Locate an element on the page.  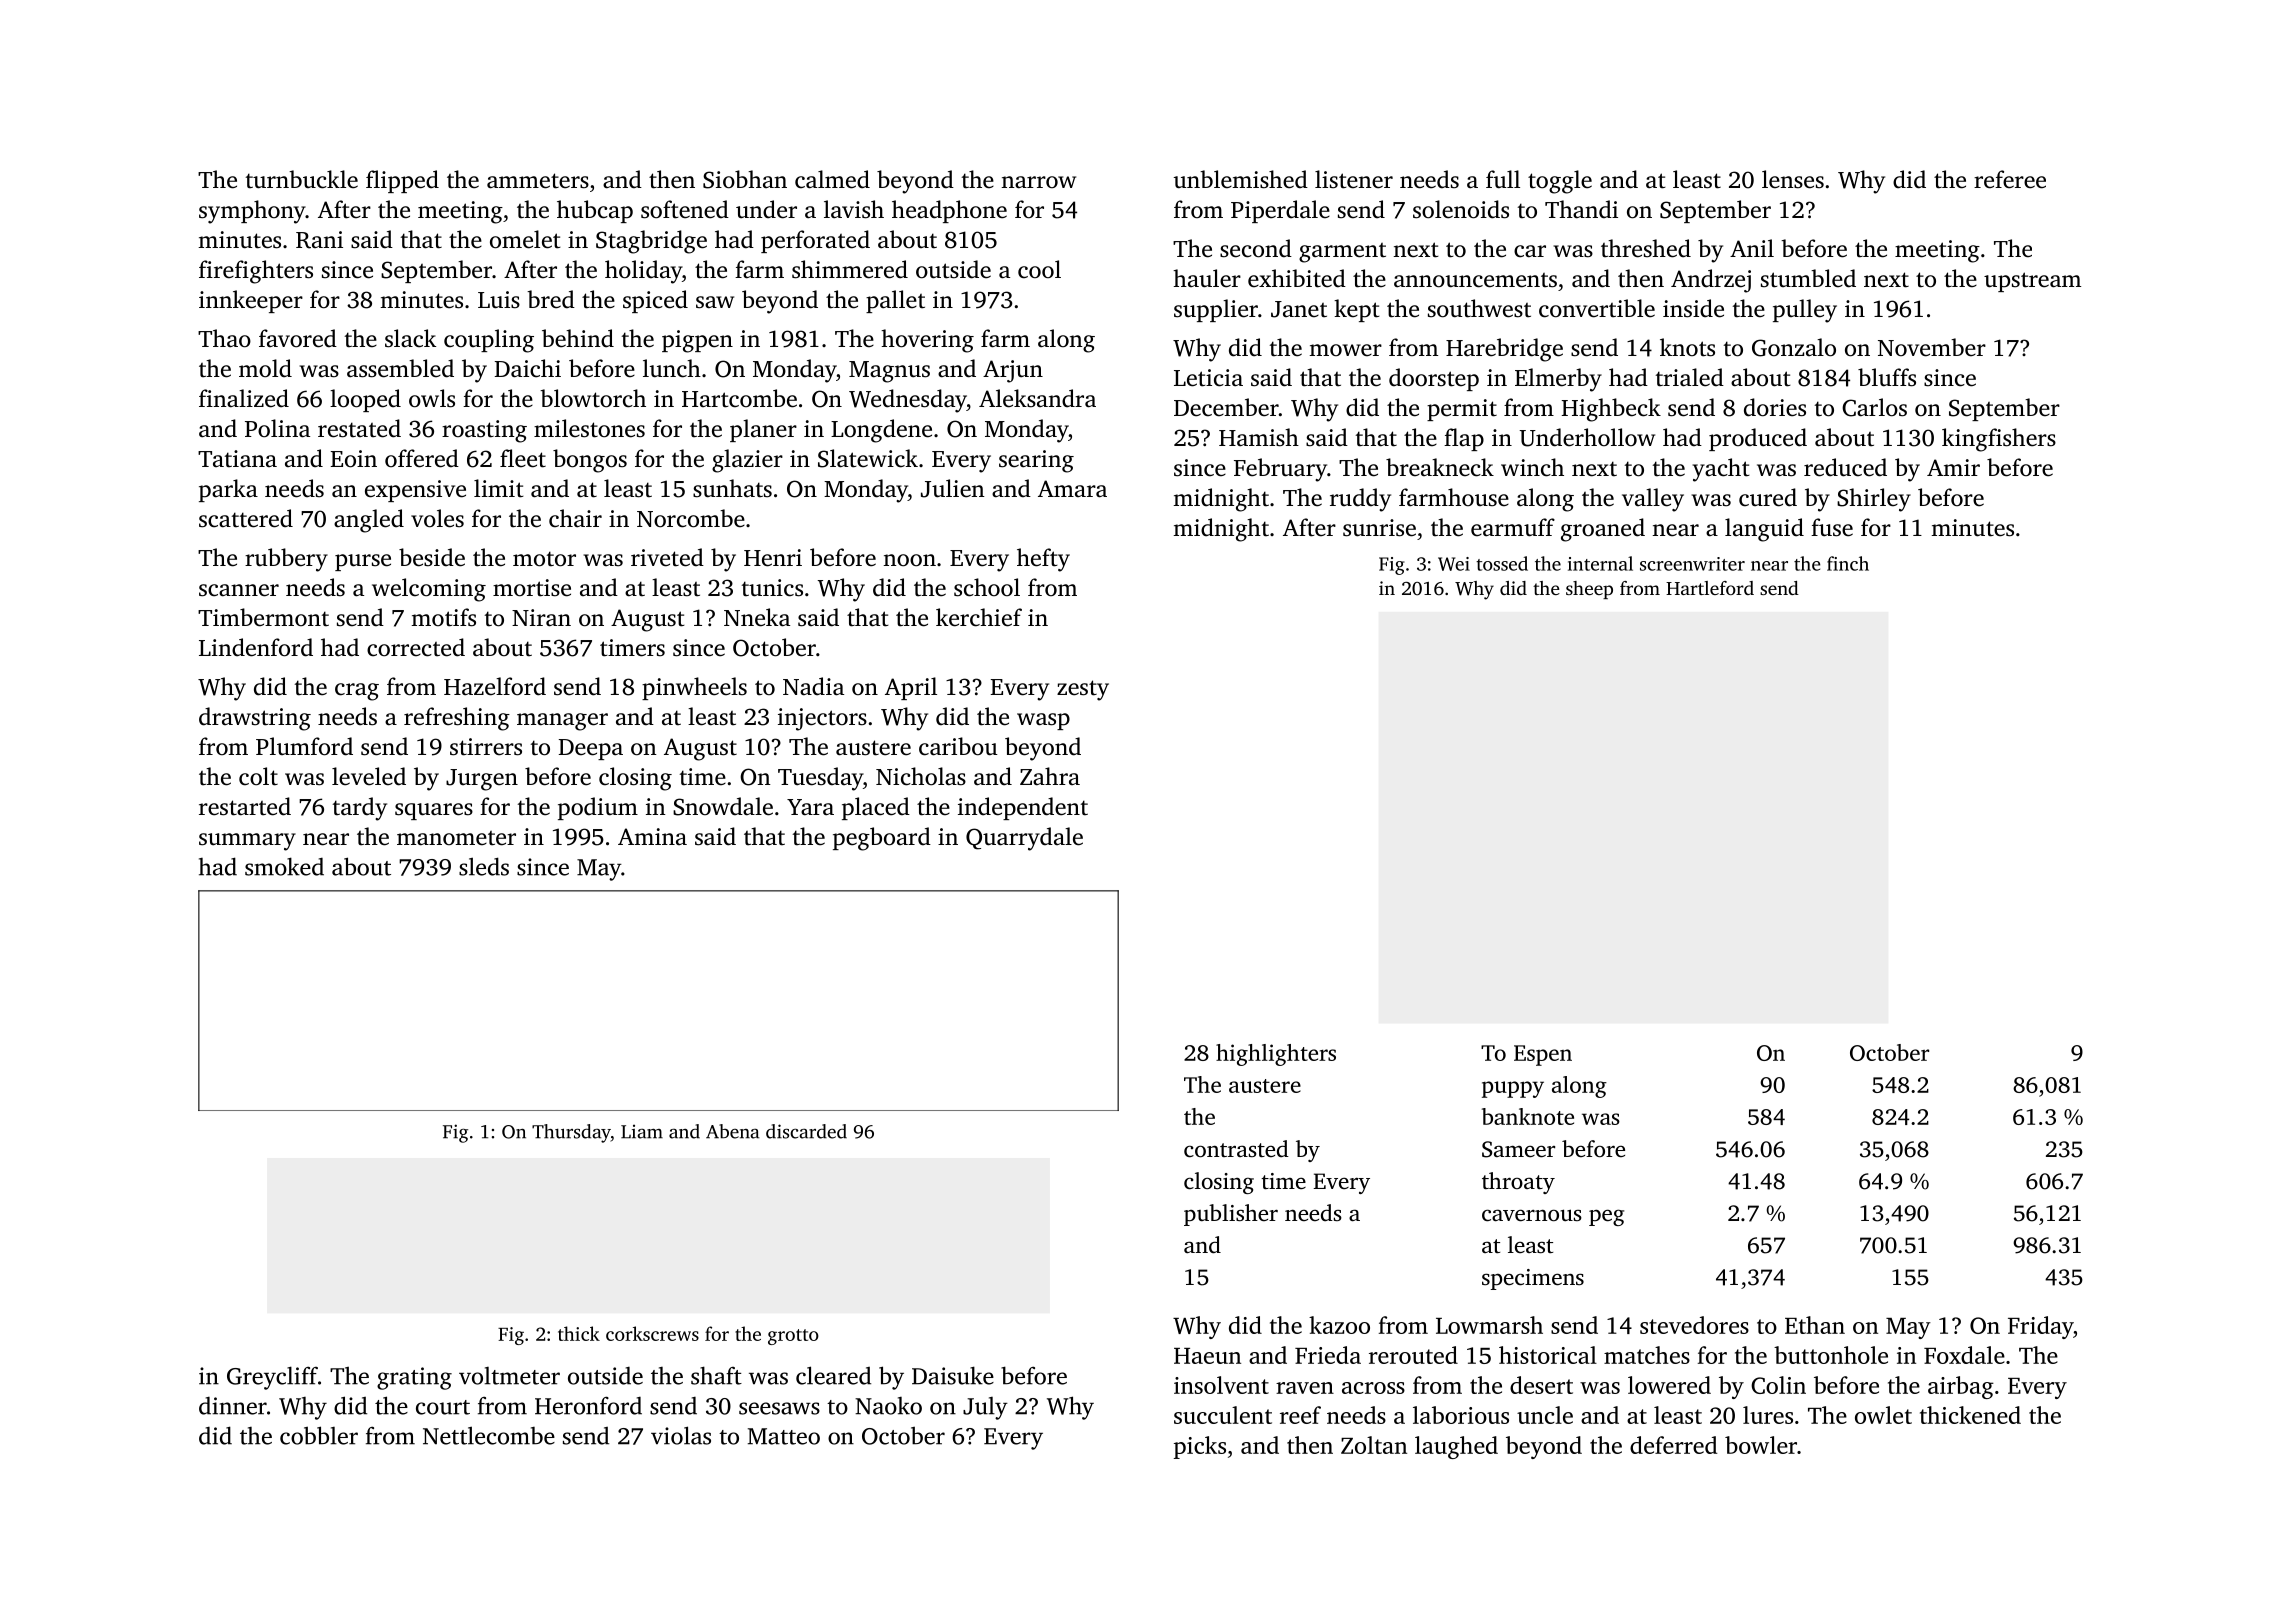
bowler is located at coordinates (1761, 1445).
